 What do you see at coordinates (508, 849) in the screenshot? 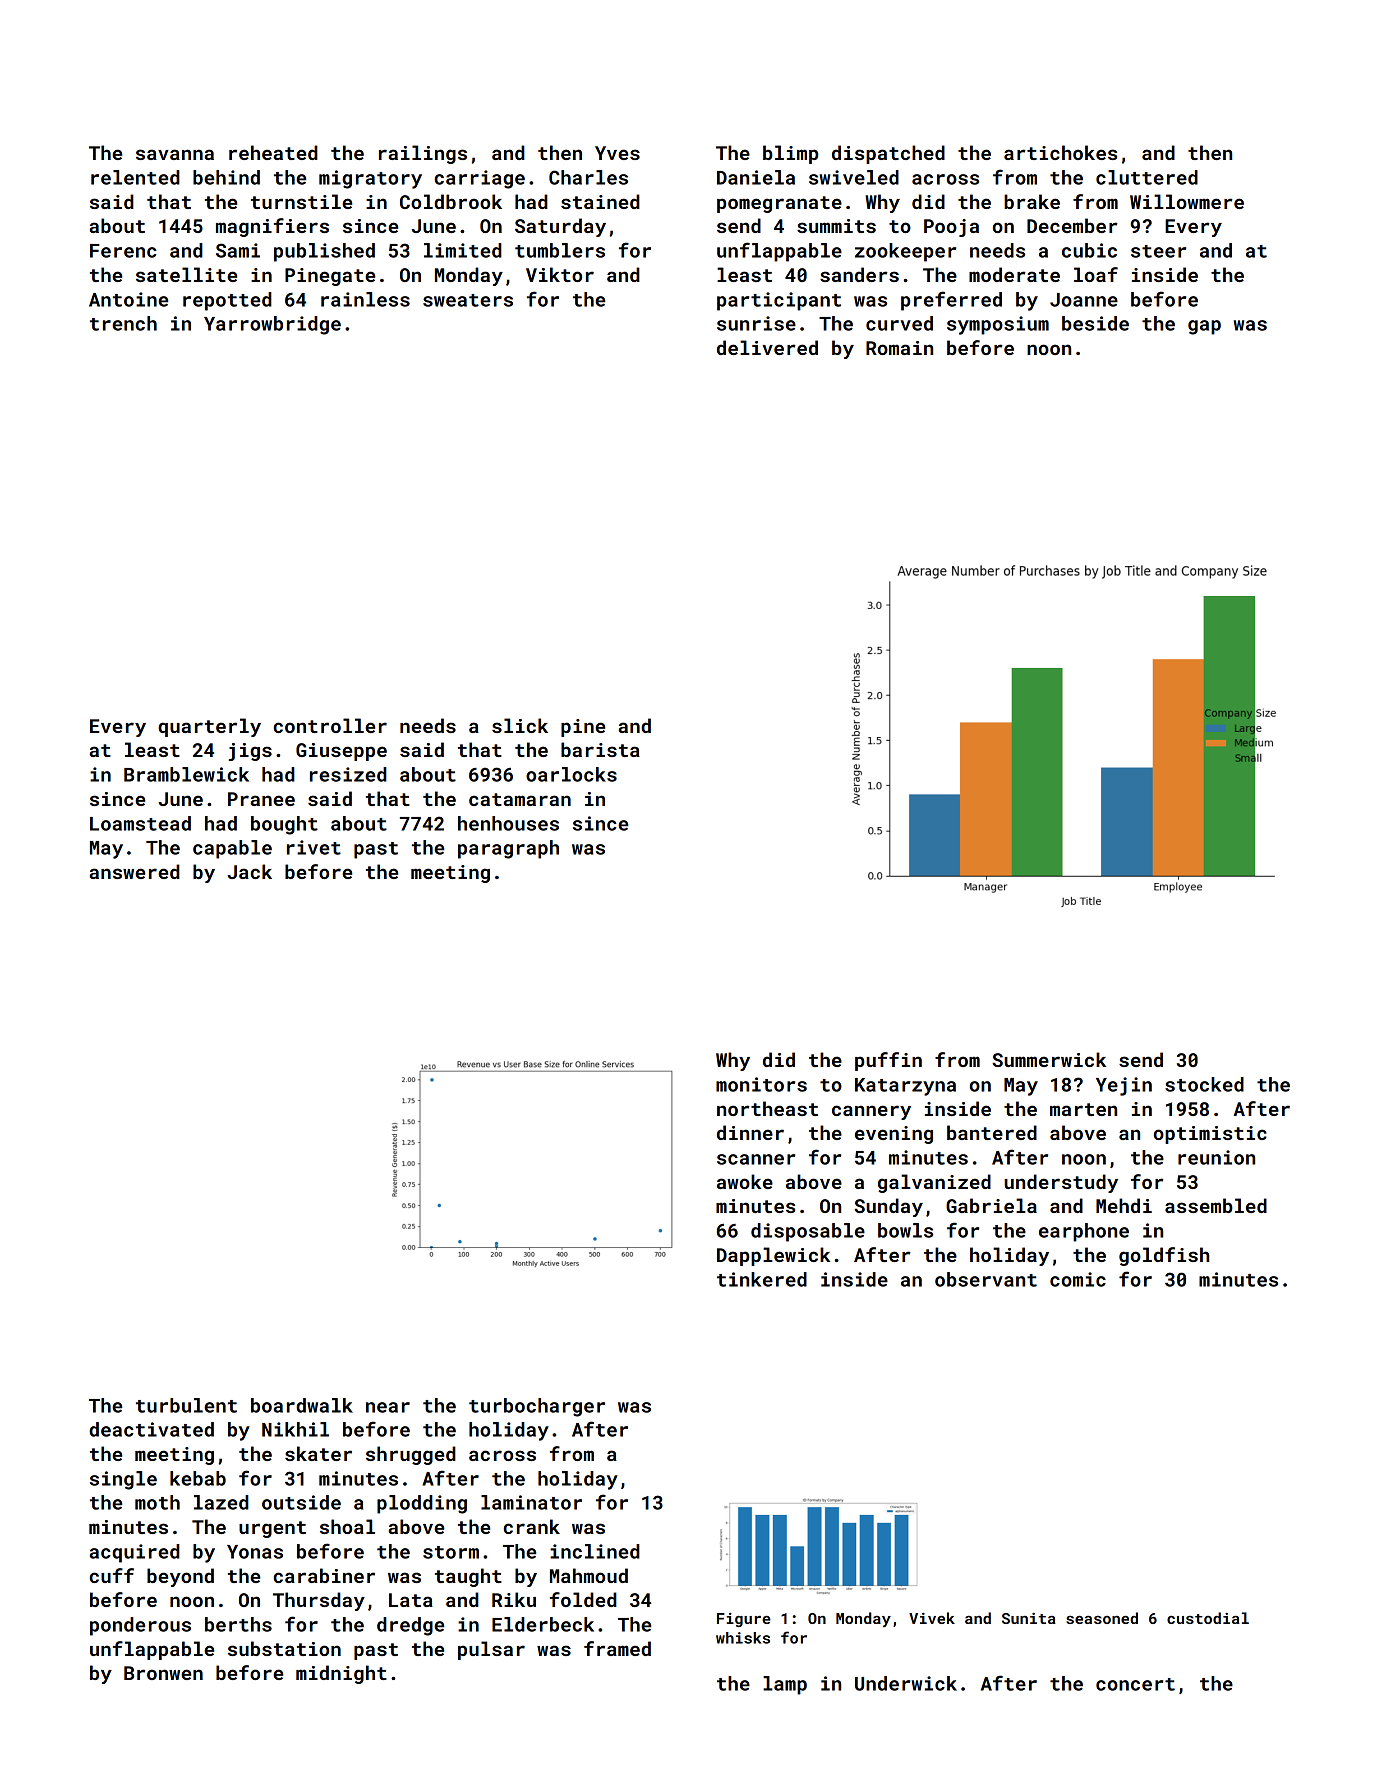
I see `paragraph` at bounding box center [508, 849].
